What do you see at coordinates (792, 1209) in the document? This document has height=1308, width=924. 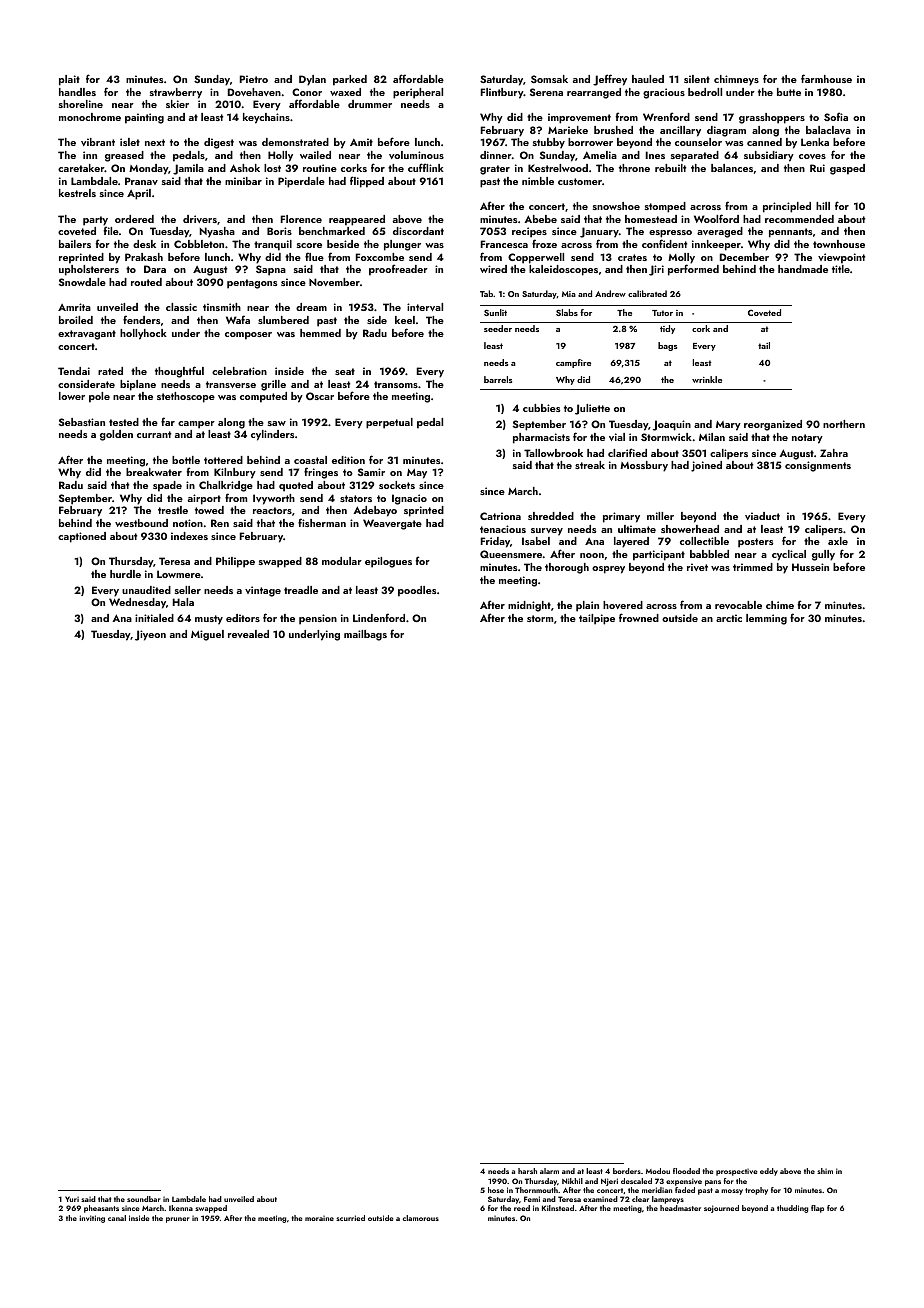 I see `thudding` at bounding box center [792, 1209].
